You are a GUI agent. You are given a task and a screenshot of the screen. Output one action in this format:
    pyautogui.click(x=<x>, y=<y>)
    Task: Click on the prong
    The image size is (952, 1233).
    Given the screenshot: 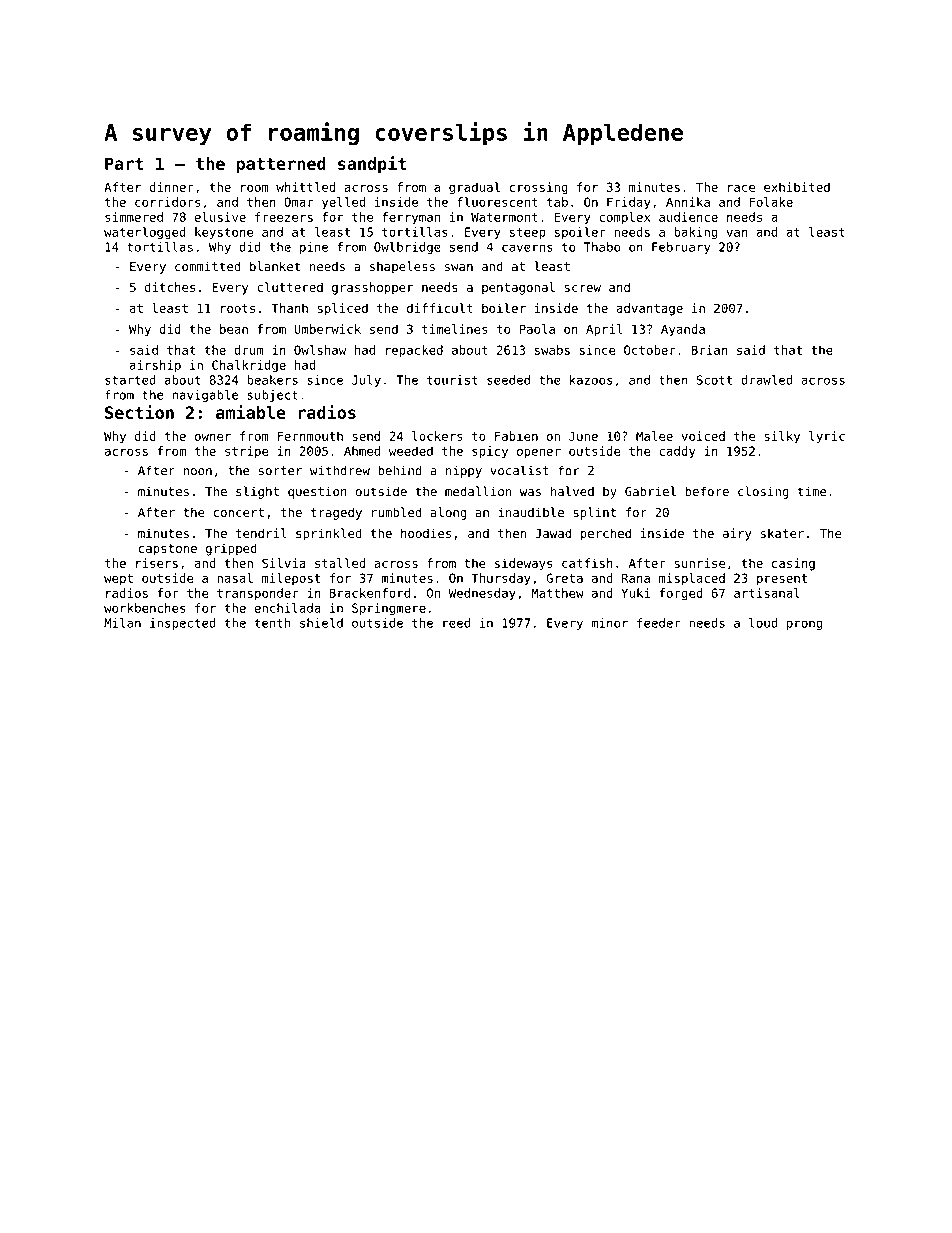 What is the action you would take?
    pyautogui.click(x=804, y=625)
